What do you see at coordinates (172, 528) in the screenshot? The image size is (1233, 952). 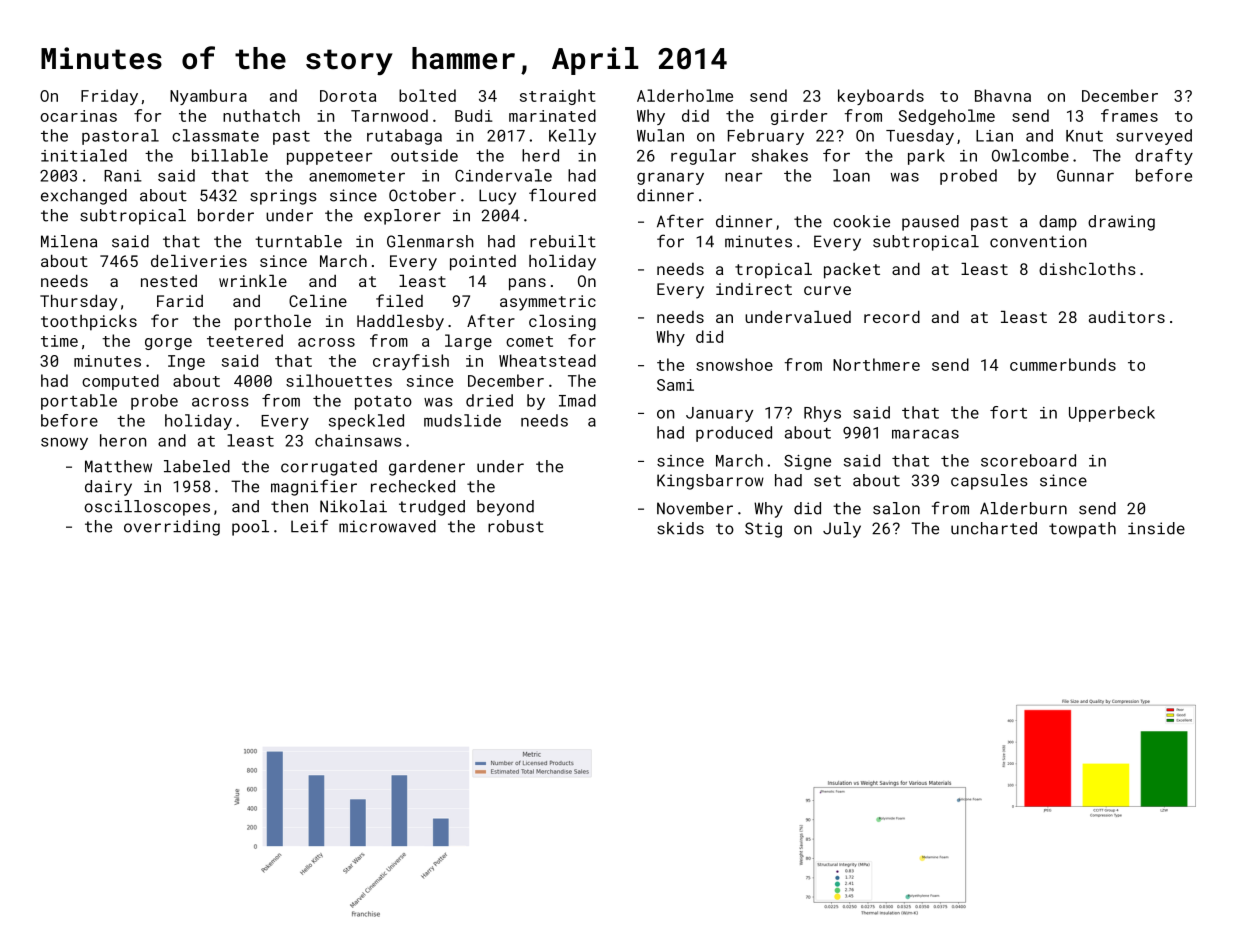 I see `overriding` at bounding box center [172, 528].
